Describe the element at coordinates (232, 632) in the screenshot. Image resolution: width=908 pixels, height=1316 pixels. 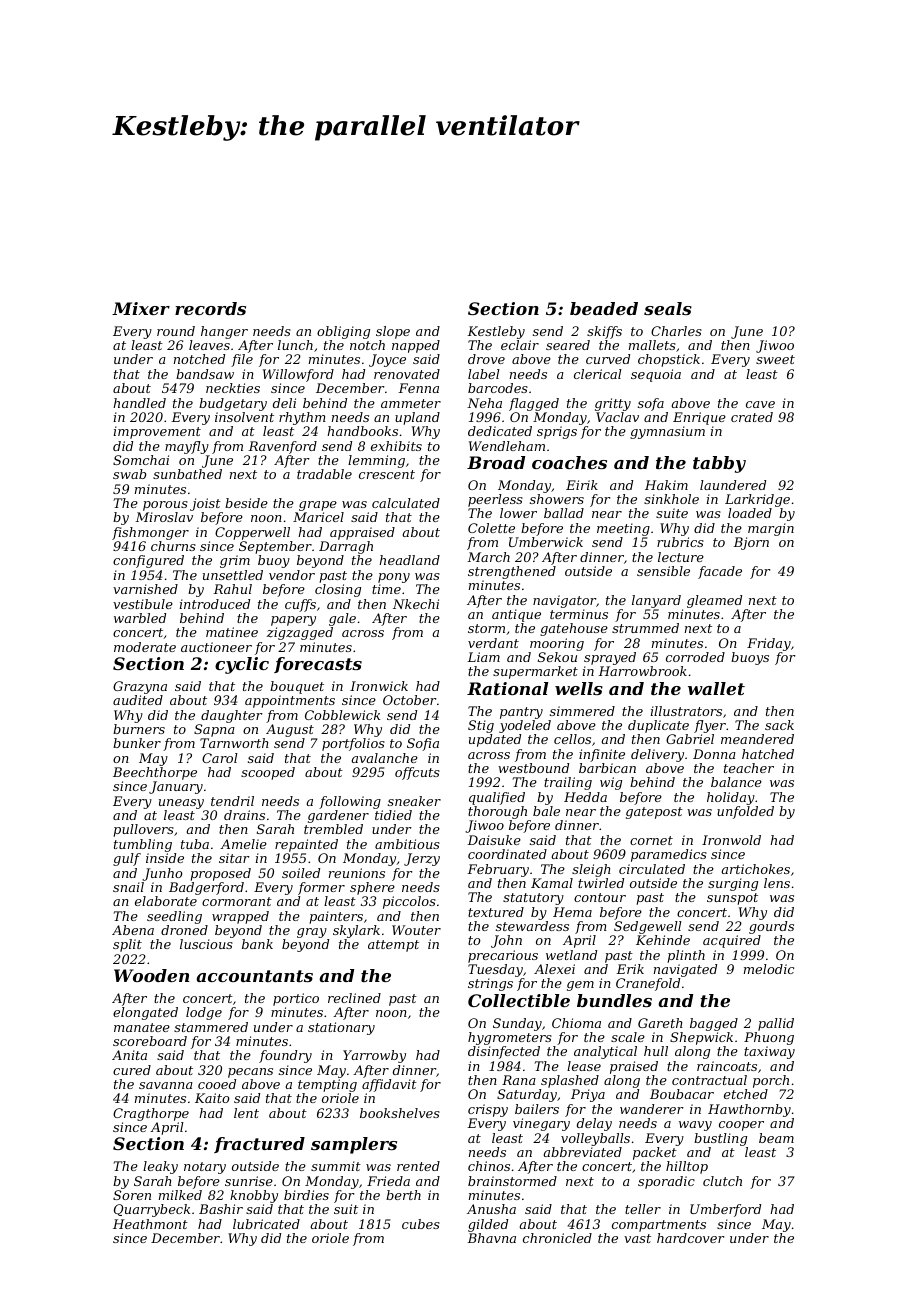
I see `matinee` at that location.
